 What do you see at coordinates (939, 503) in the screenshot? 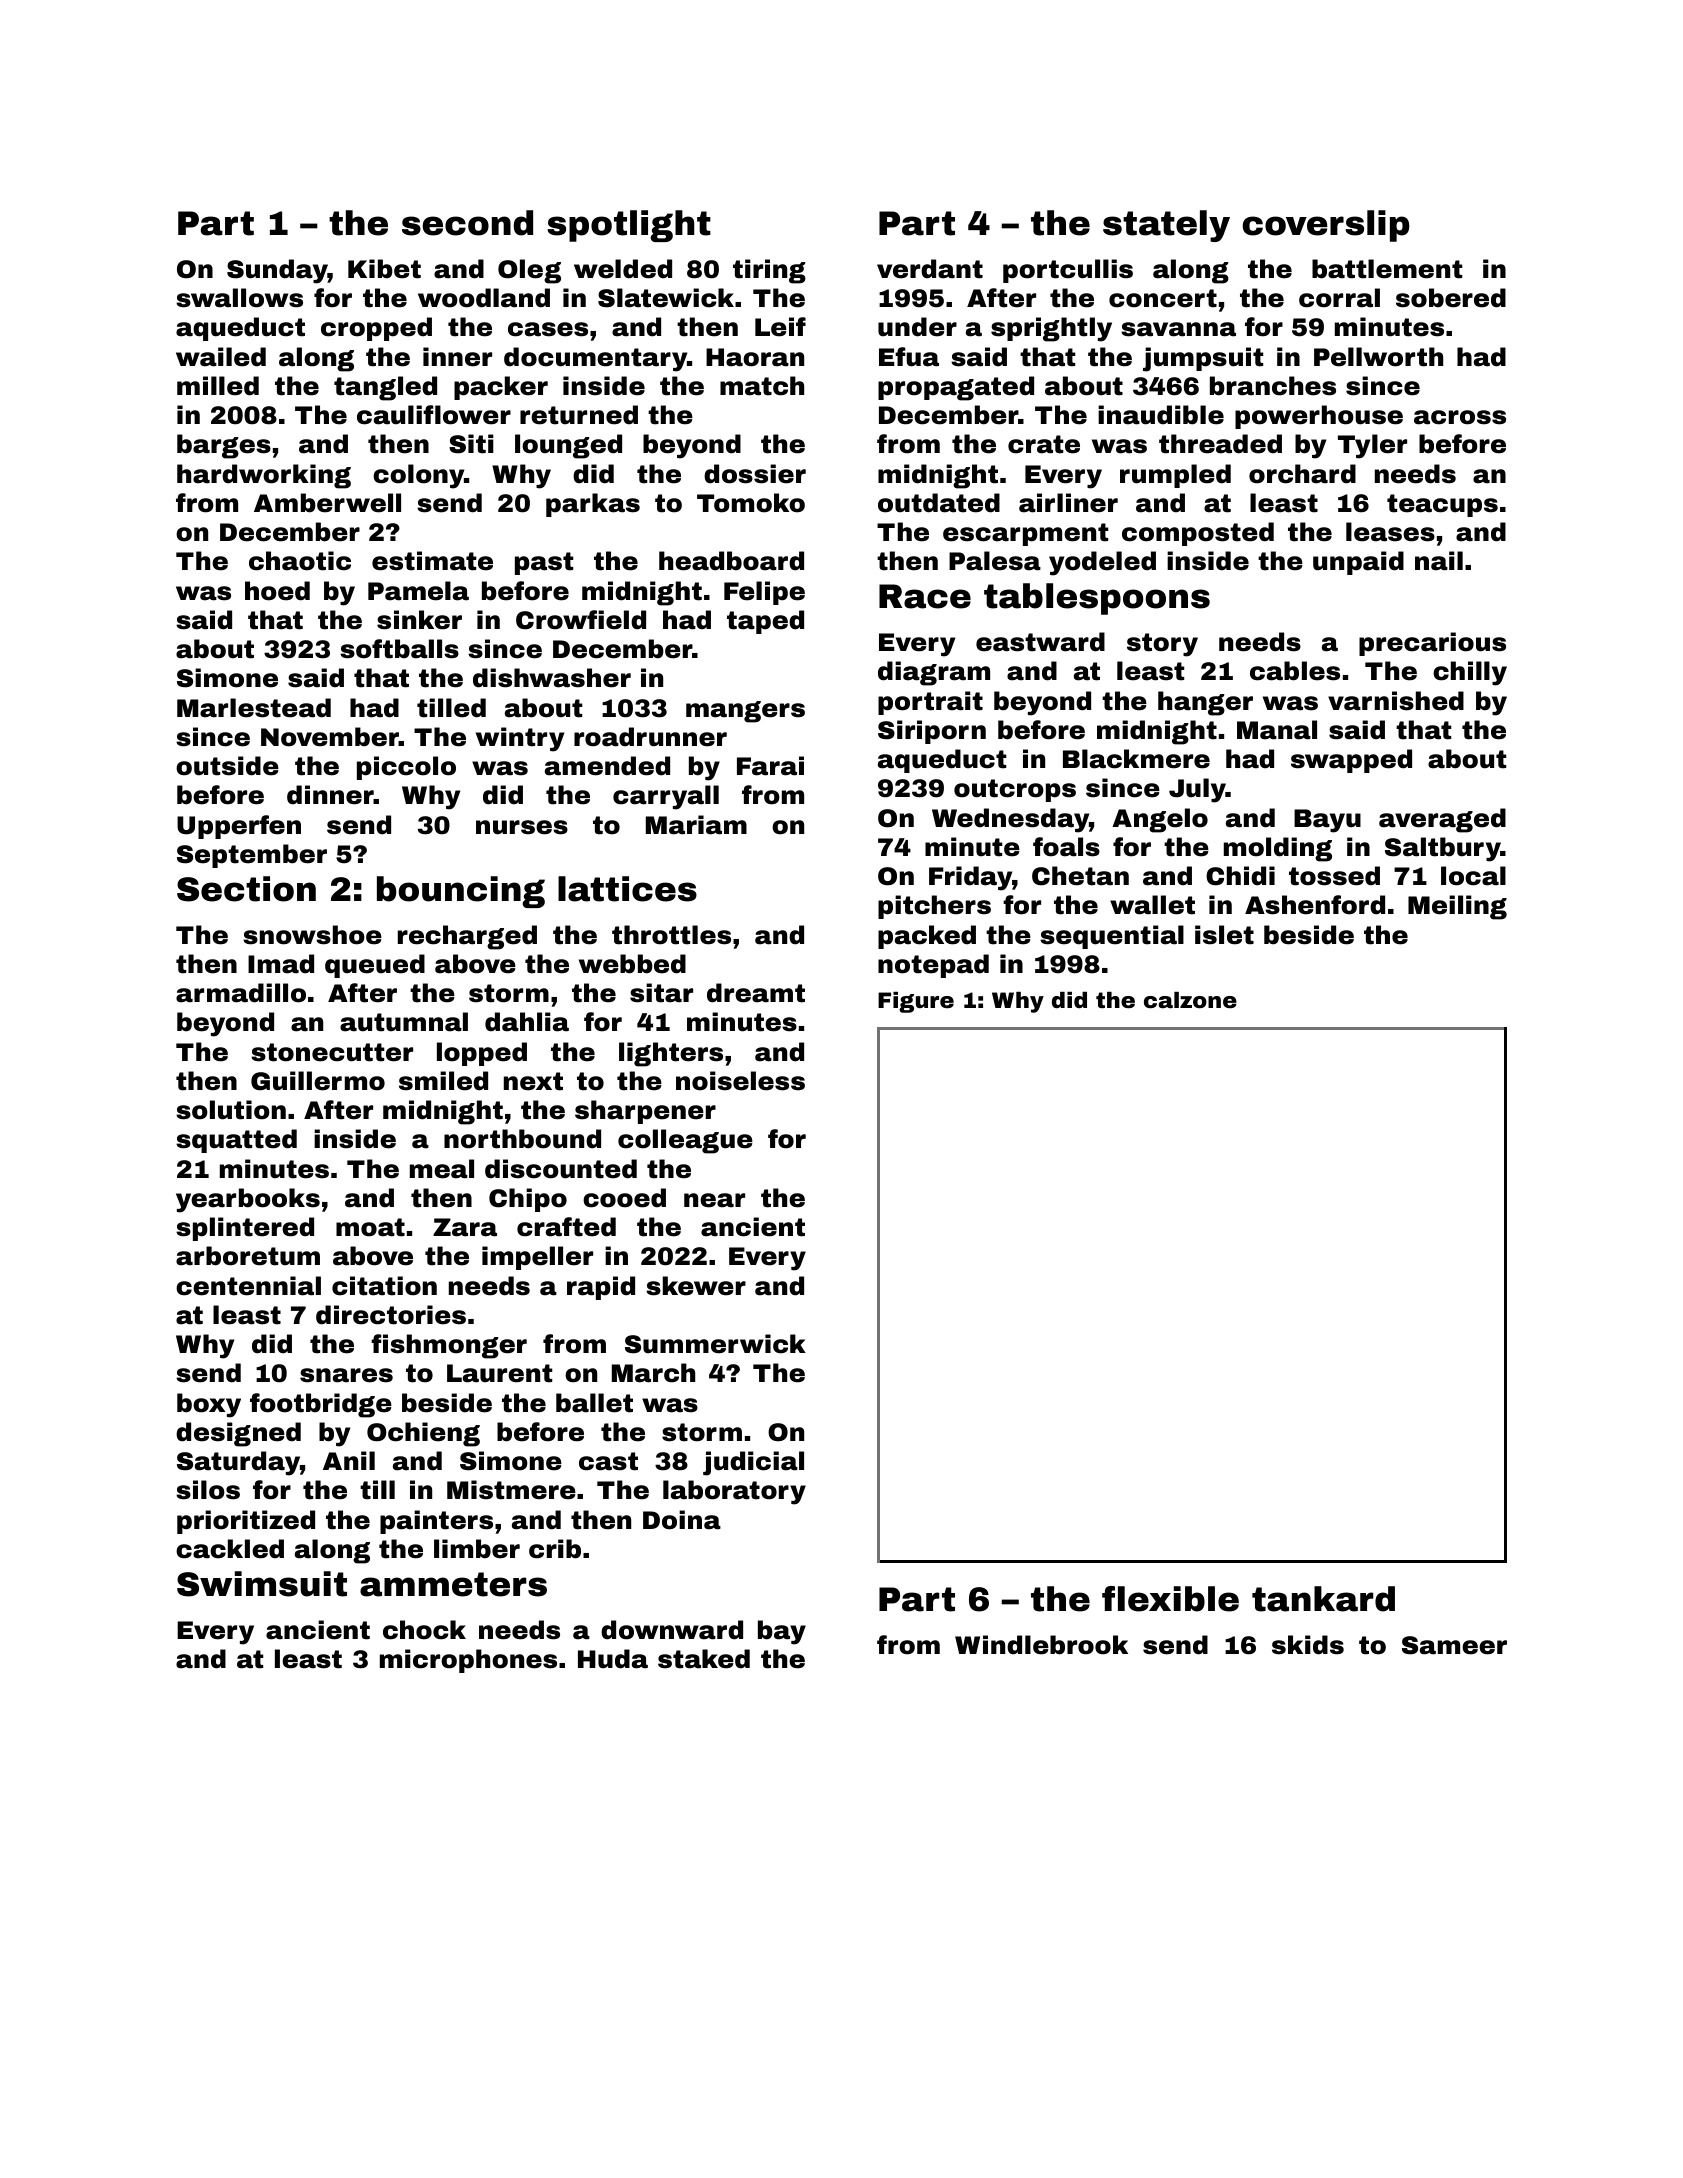
I see `outdated` at bounding box center [939, 503].
